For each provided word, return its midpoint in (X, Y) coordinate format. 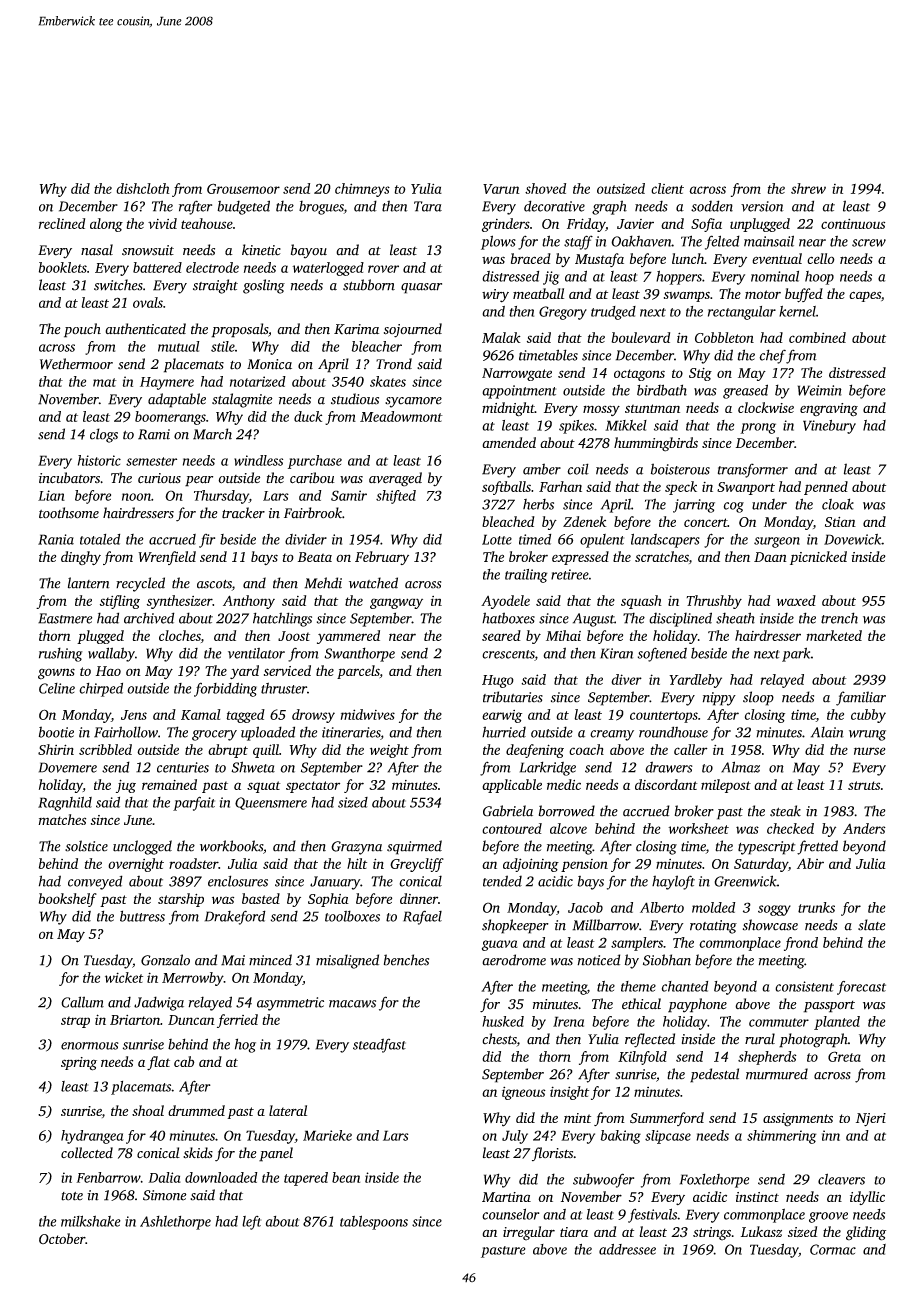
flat (158, 1063)
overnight (136, 865)
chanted (685, 986)
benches (406, 960)
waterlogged (328, 269)
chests (499, 1040)
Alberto (662, 907)
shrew (808, 188)
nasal (97, 250)
